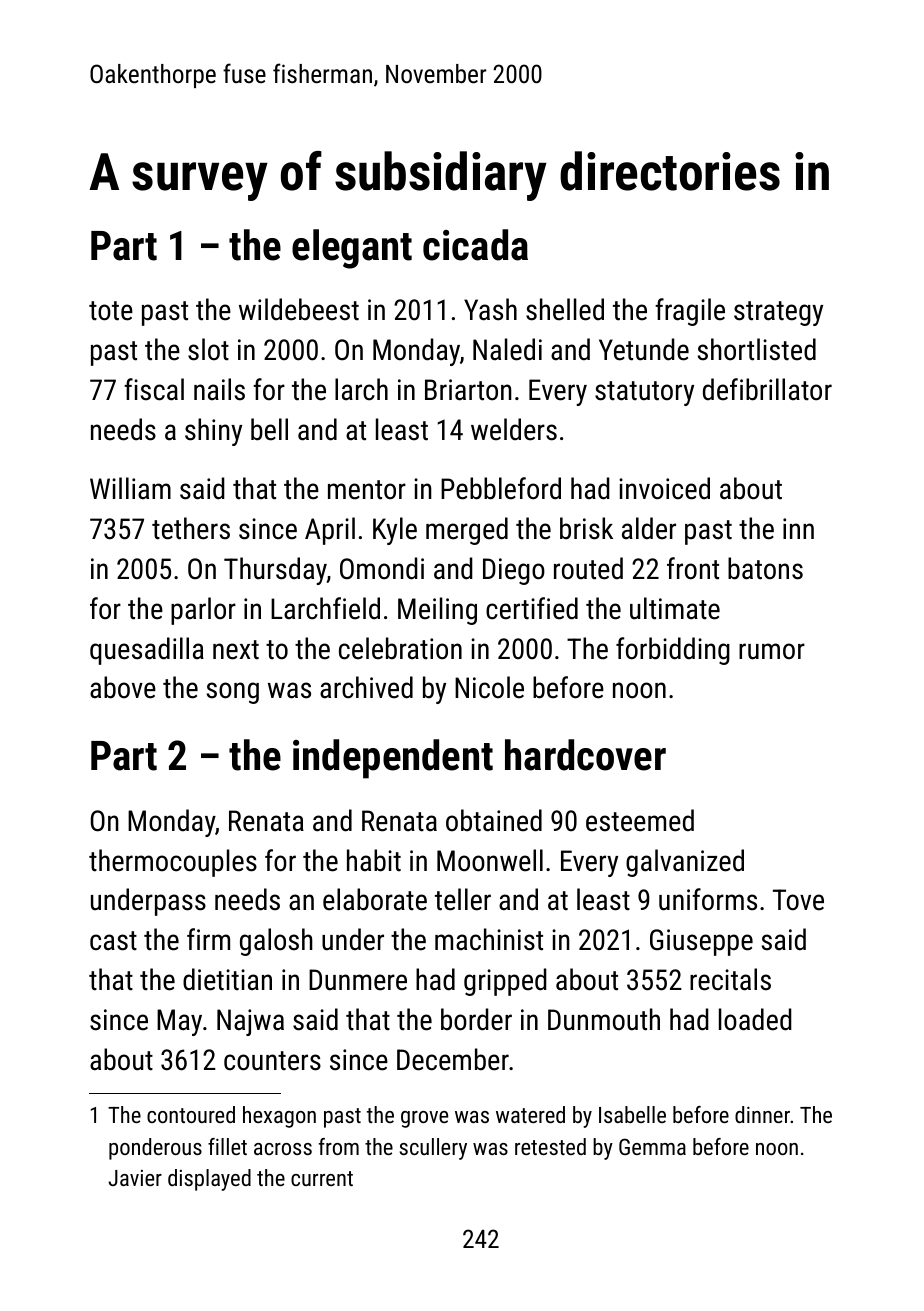  Describe the element at coordinates (476, 1019) in the screenshot. I see `border` at that location.
